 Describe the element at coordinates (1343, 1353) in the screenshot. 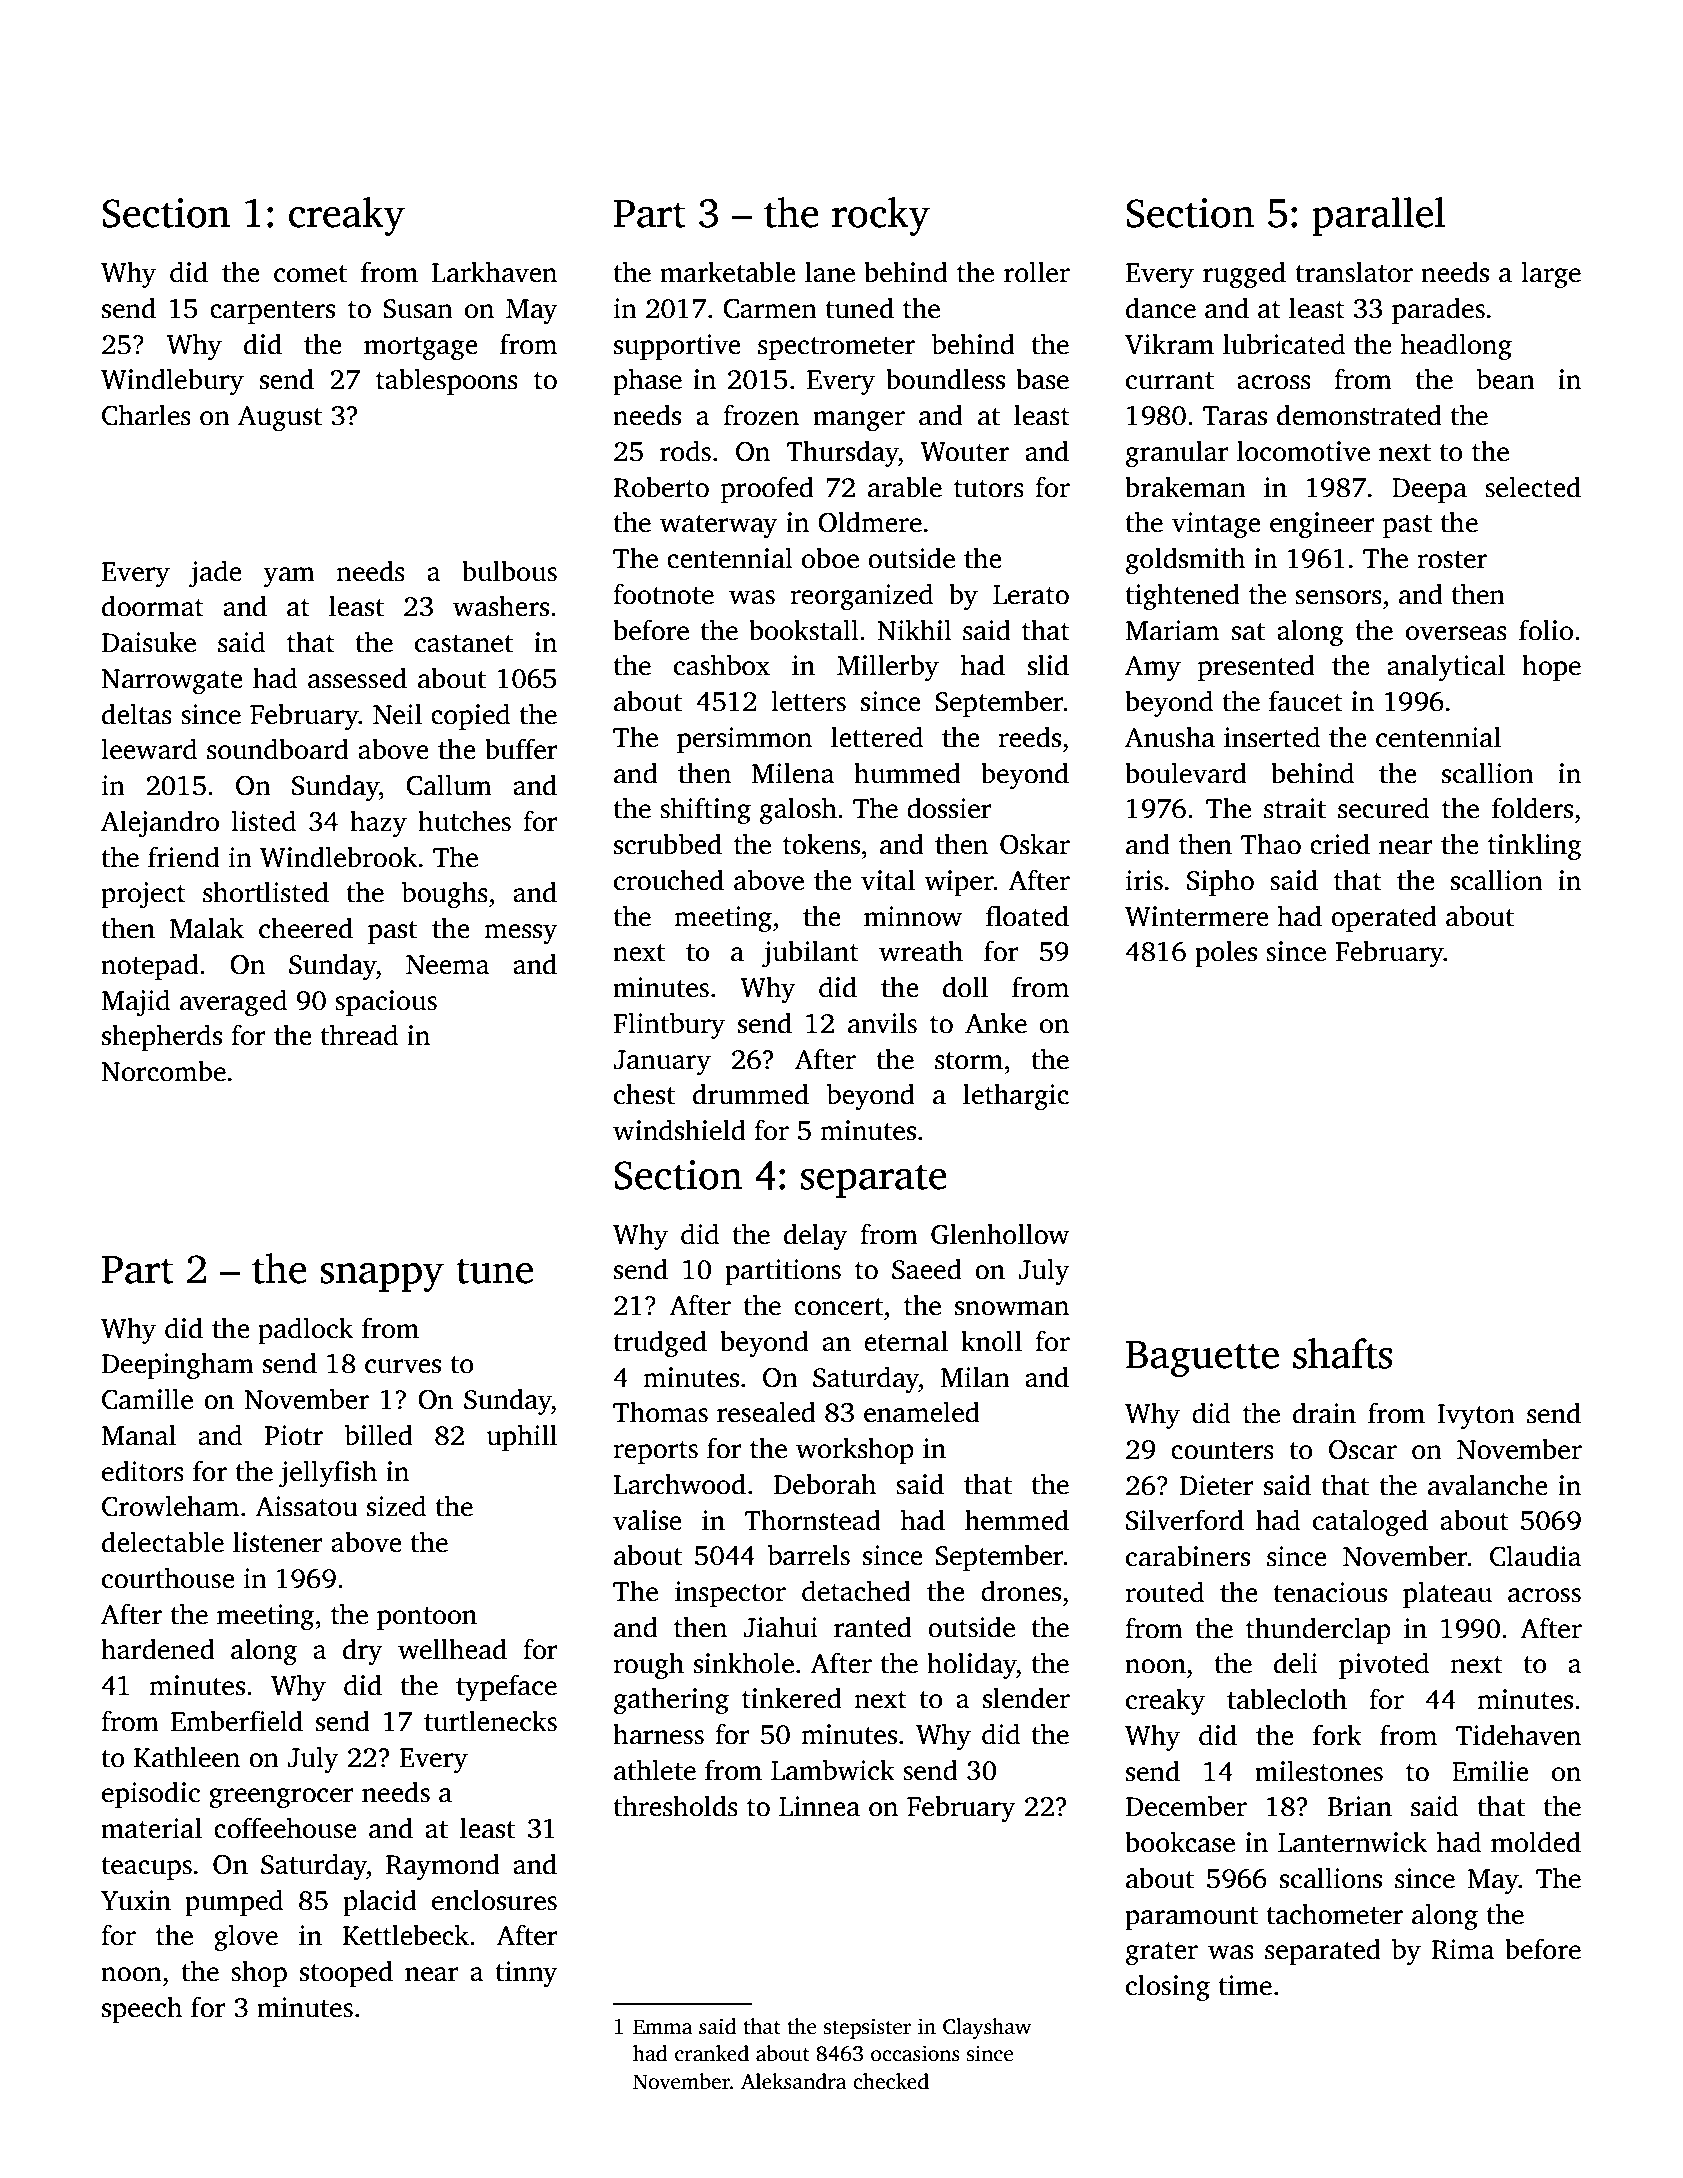

I see `shafts` at that location.
